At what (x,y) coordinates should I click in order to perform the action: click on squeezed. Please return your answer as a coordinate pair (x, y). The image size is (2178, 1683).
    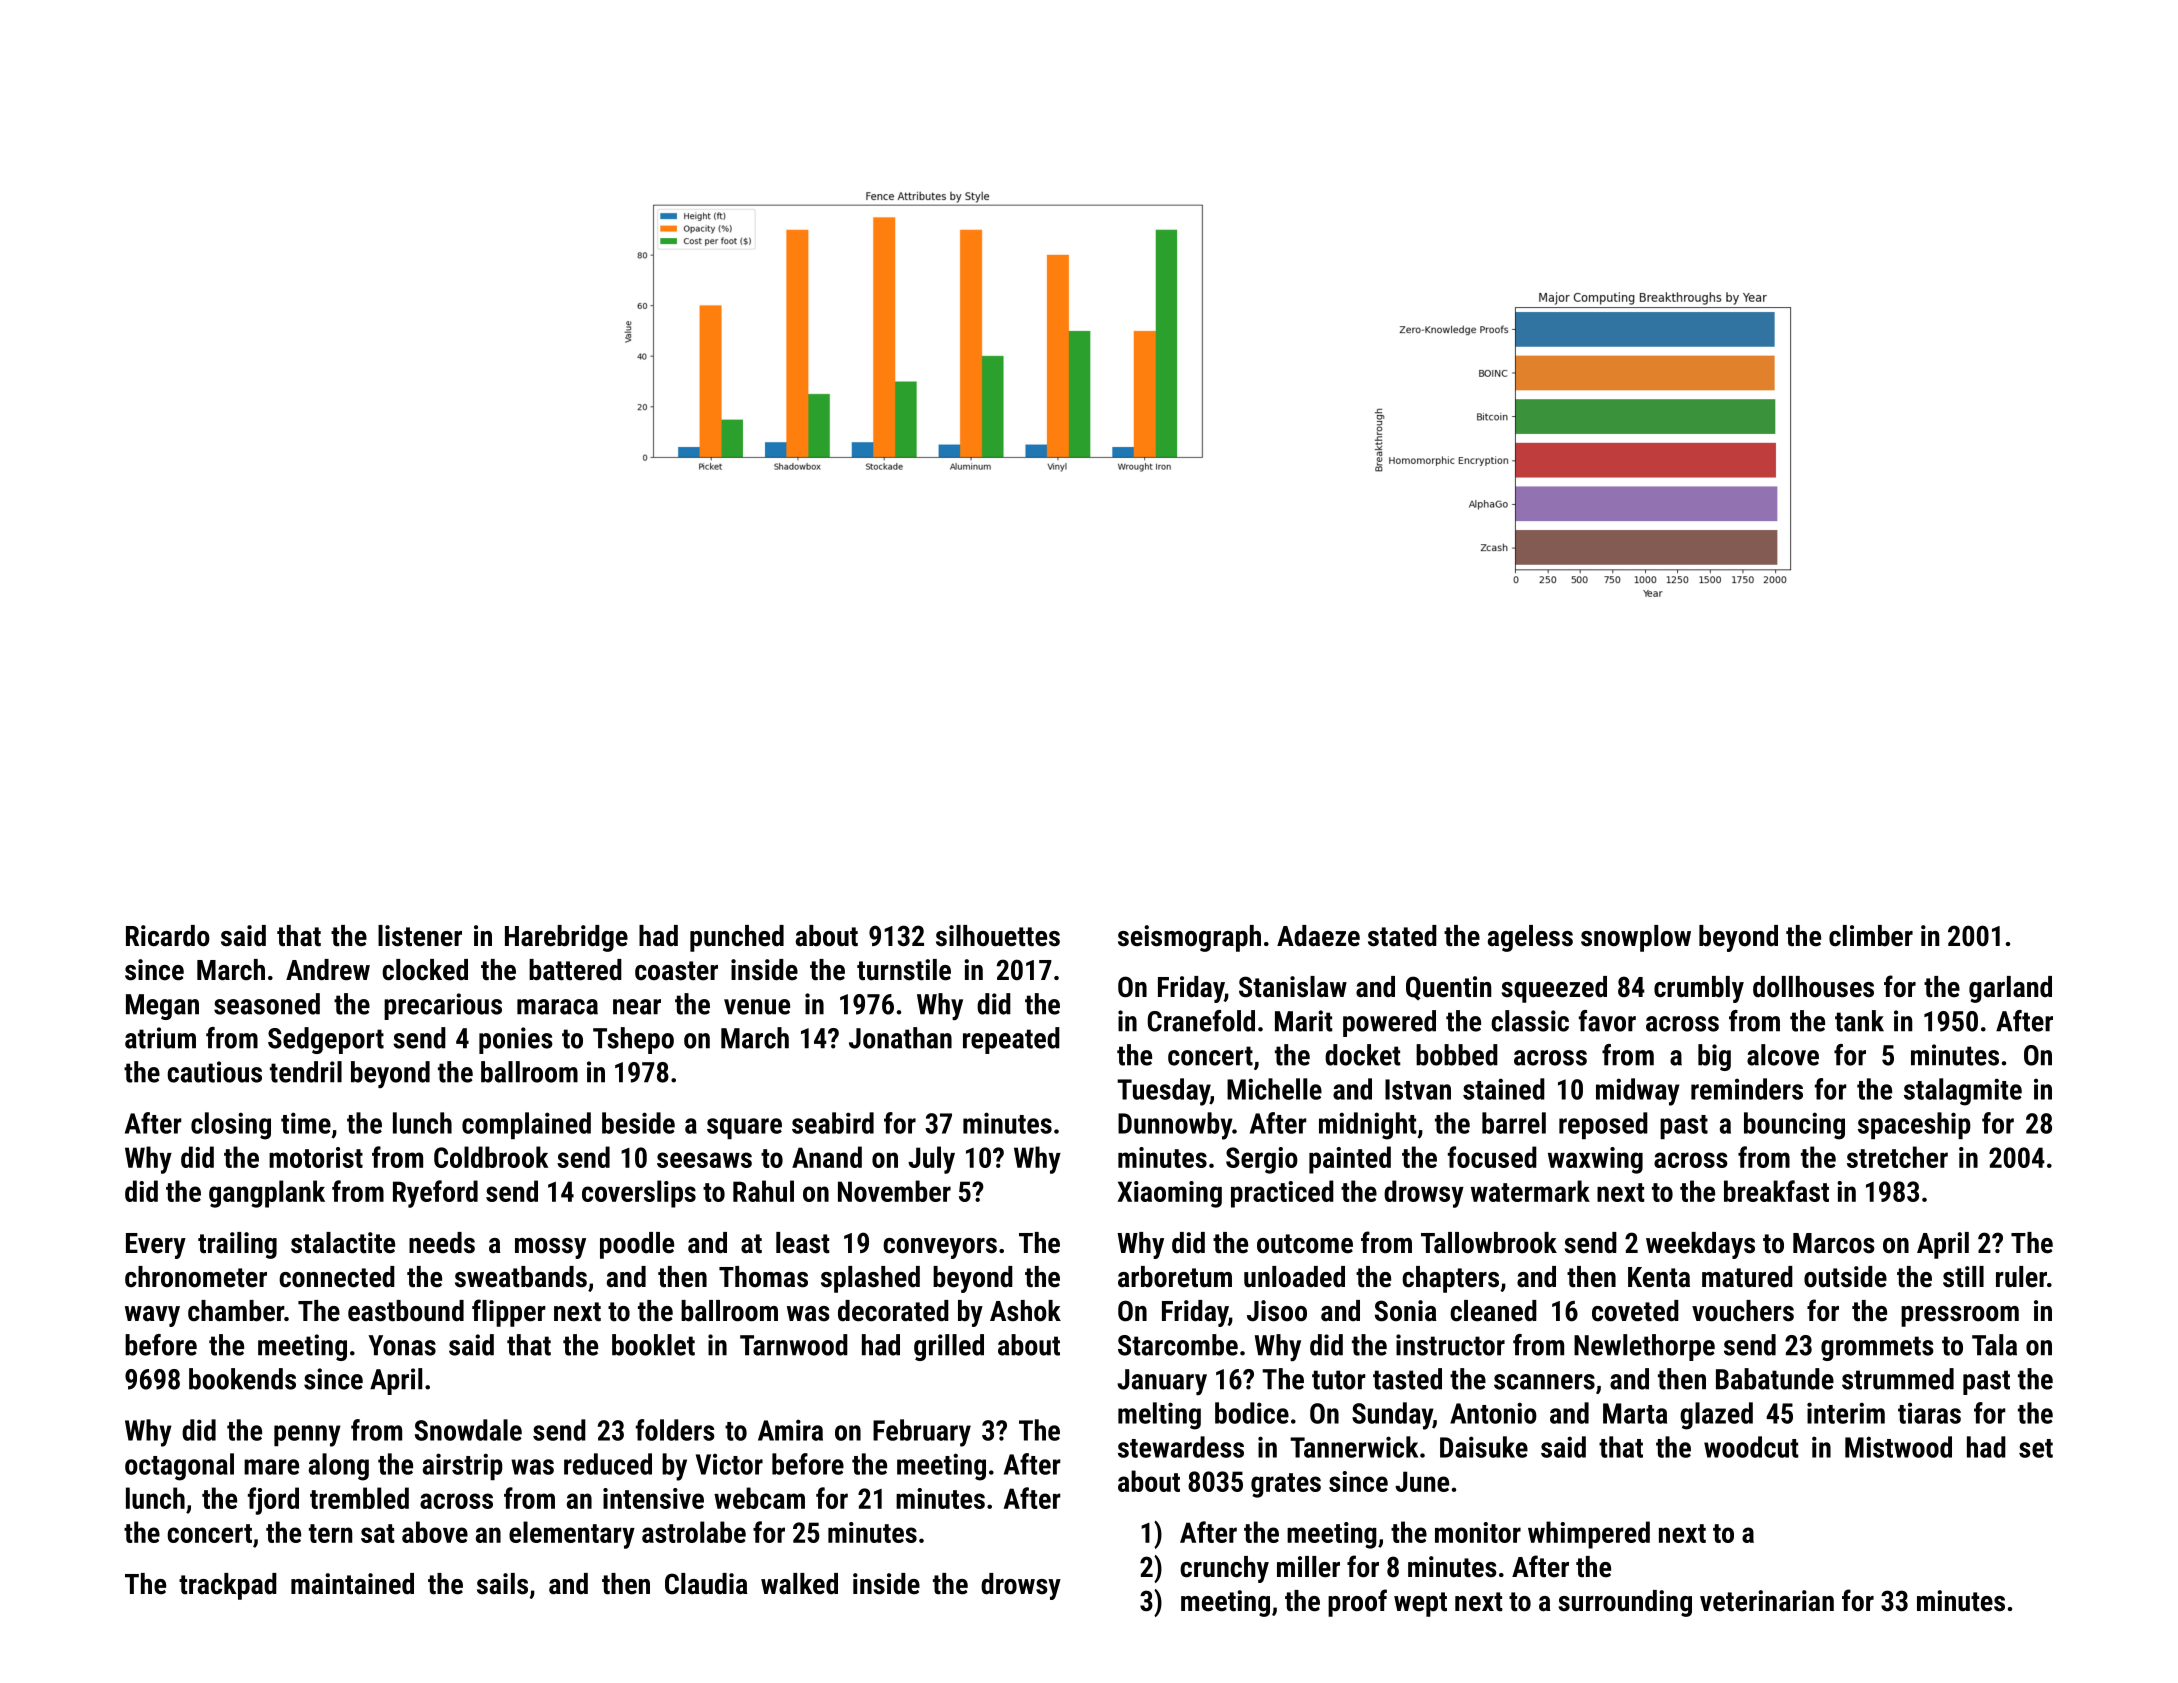
    Looking at the image, I should click on (1554, 989).
